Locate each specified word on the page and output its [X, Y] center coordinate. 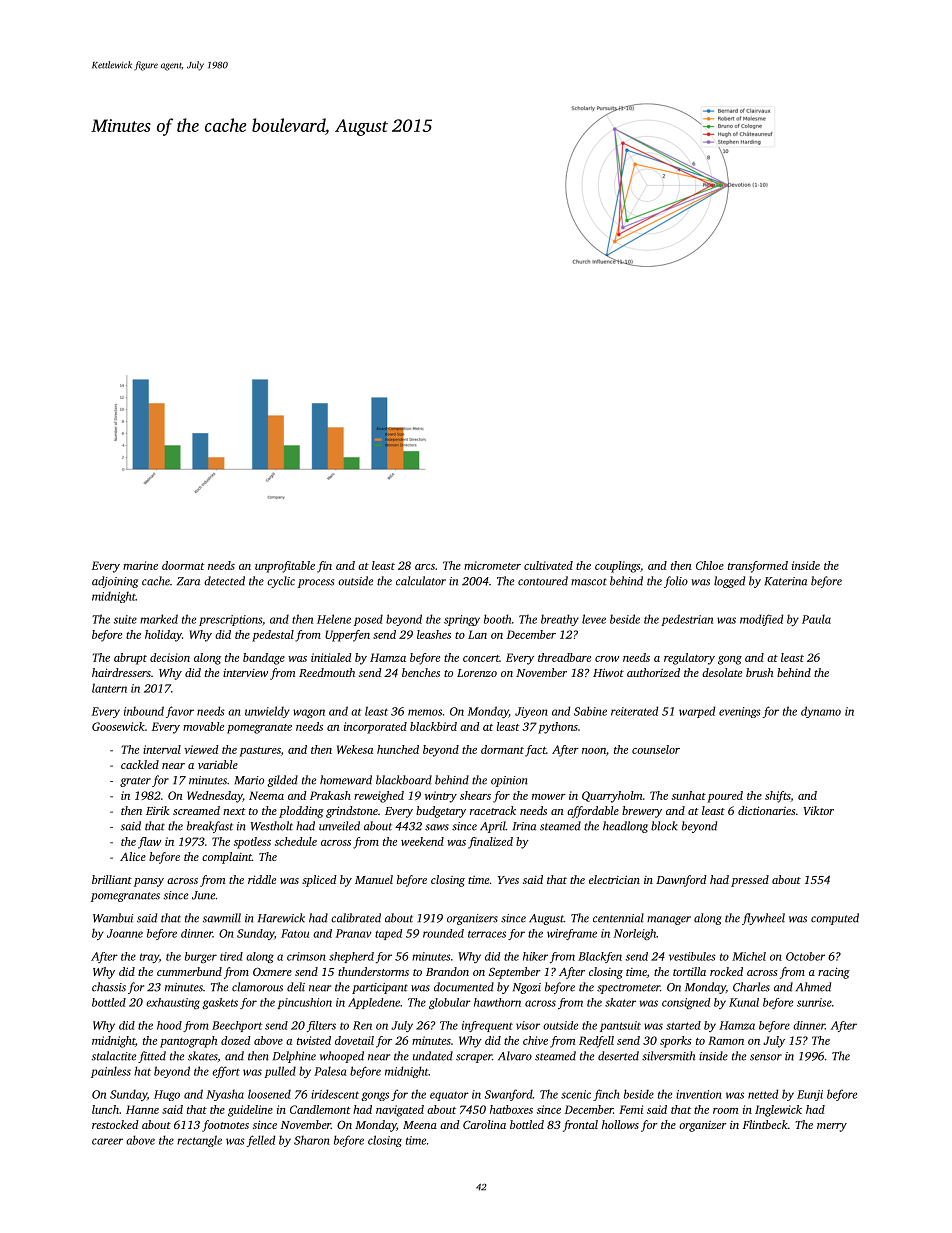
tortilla [689, 971]
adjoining [115, 582]
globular [450, 1003]
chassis [109, 987]
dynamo [821, 712]
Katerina [785, 581]
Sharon [312, 1140]
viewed [201, 749]
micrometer [492, 565]
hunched [398, 749]
